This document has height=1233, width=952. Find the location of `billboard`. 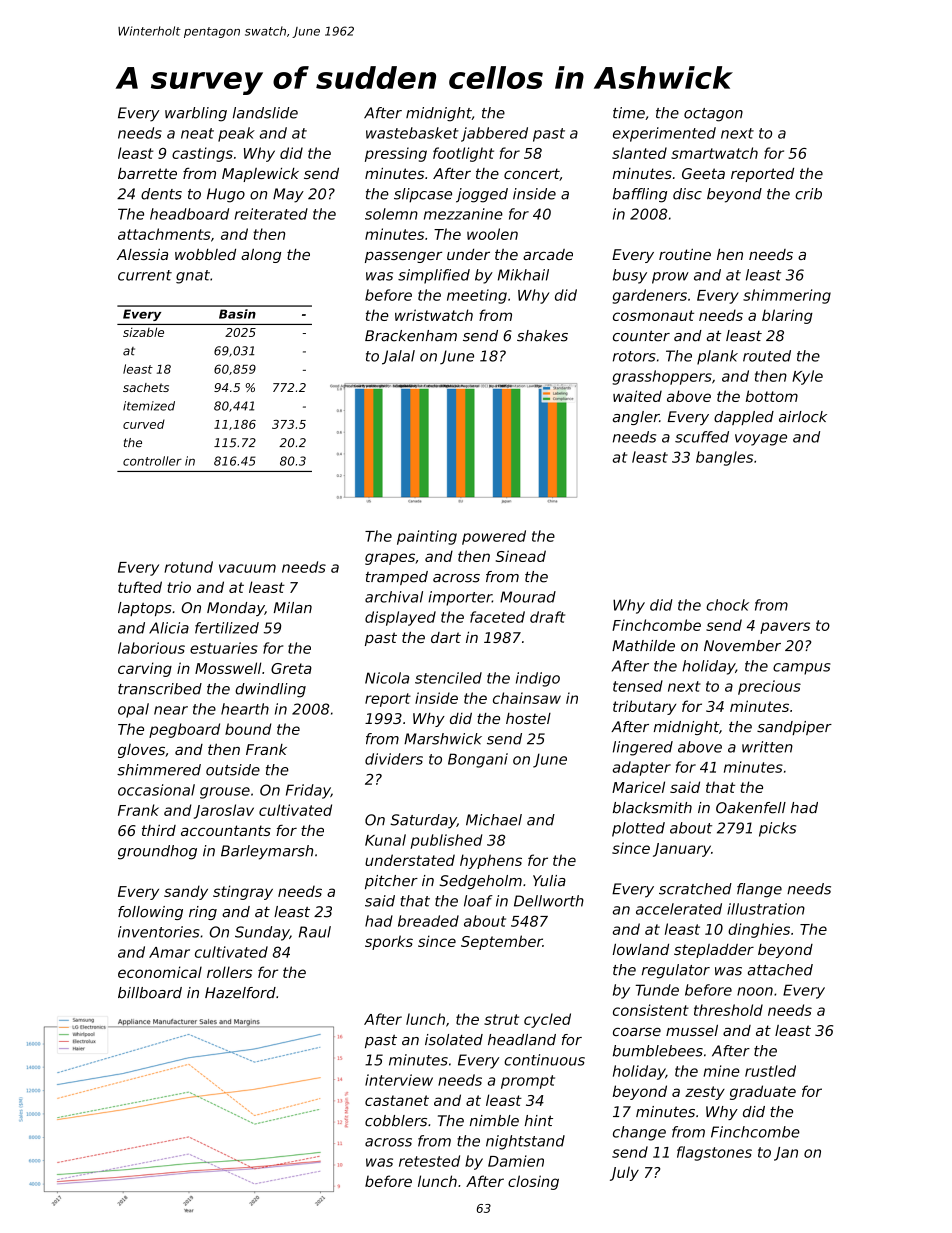

billboard is located at coordinates (150, 993).
